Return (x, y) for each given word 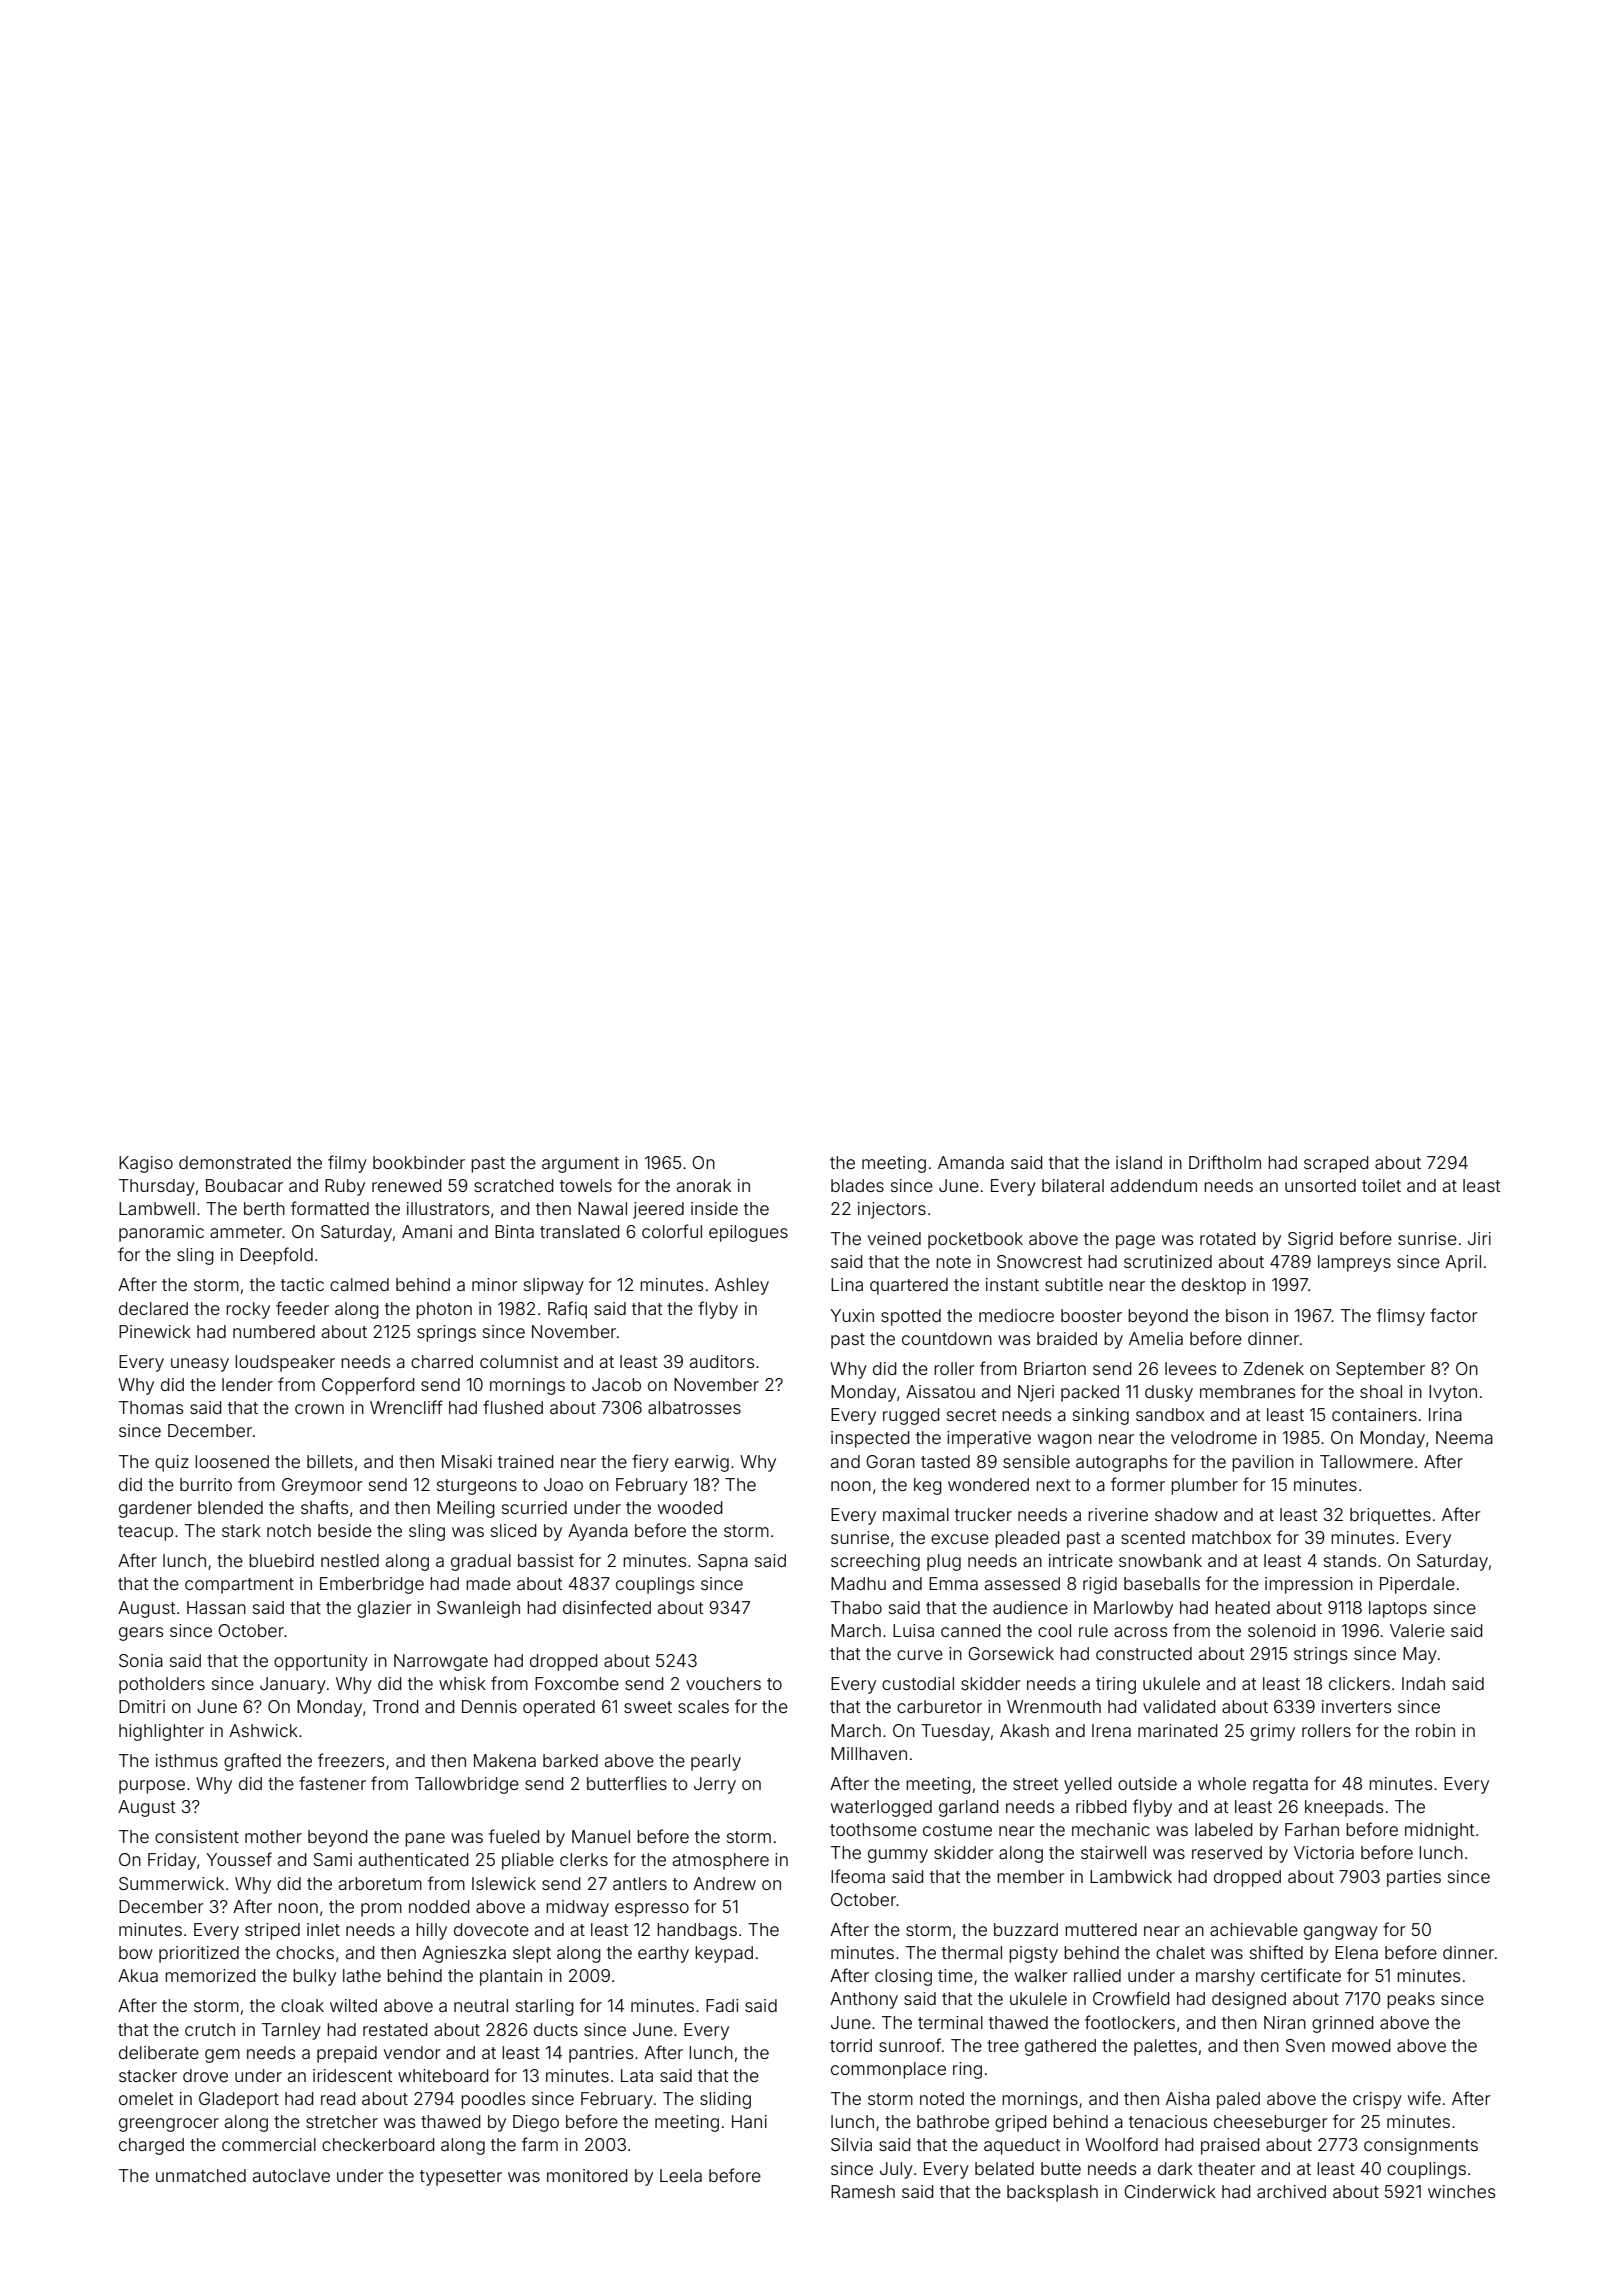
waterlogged (881, 1808)
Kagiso (146, 1164)
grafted (252, 1762)
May (1420, 1655)
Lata (637, 2075)
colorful (672, 1231)
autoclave (291, 2175)
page (1135, 1242)
